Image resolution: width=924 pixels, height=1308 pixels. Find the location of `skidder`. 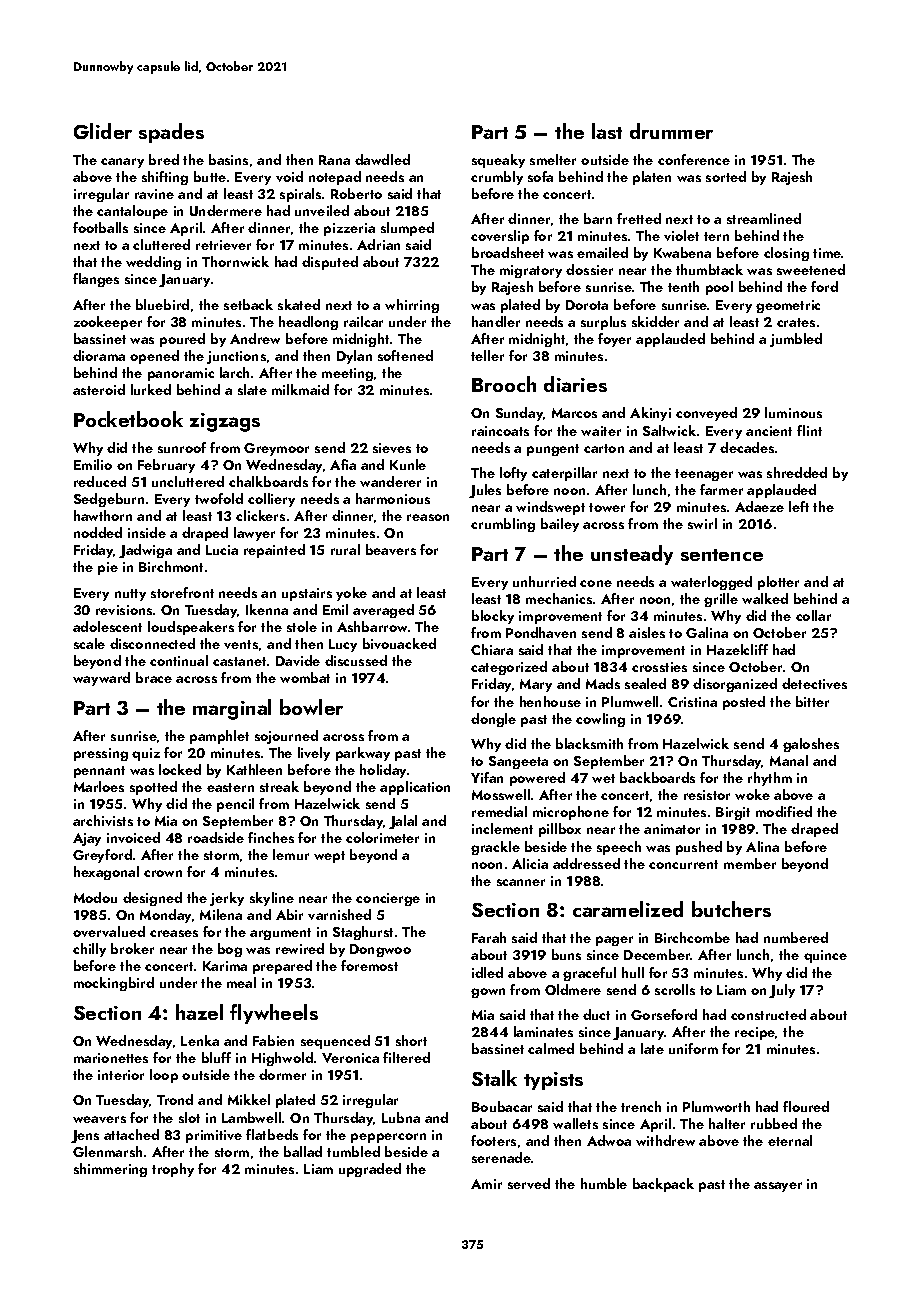

skidder is located at coordinates (655, 321).
